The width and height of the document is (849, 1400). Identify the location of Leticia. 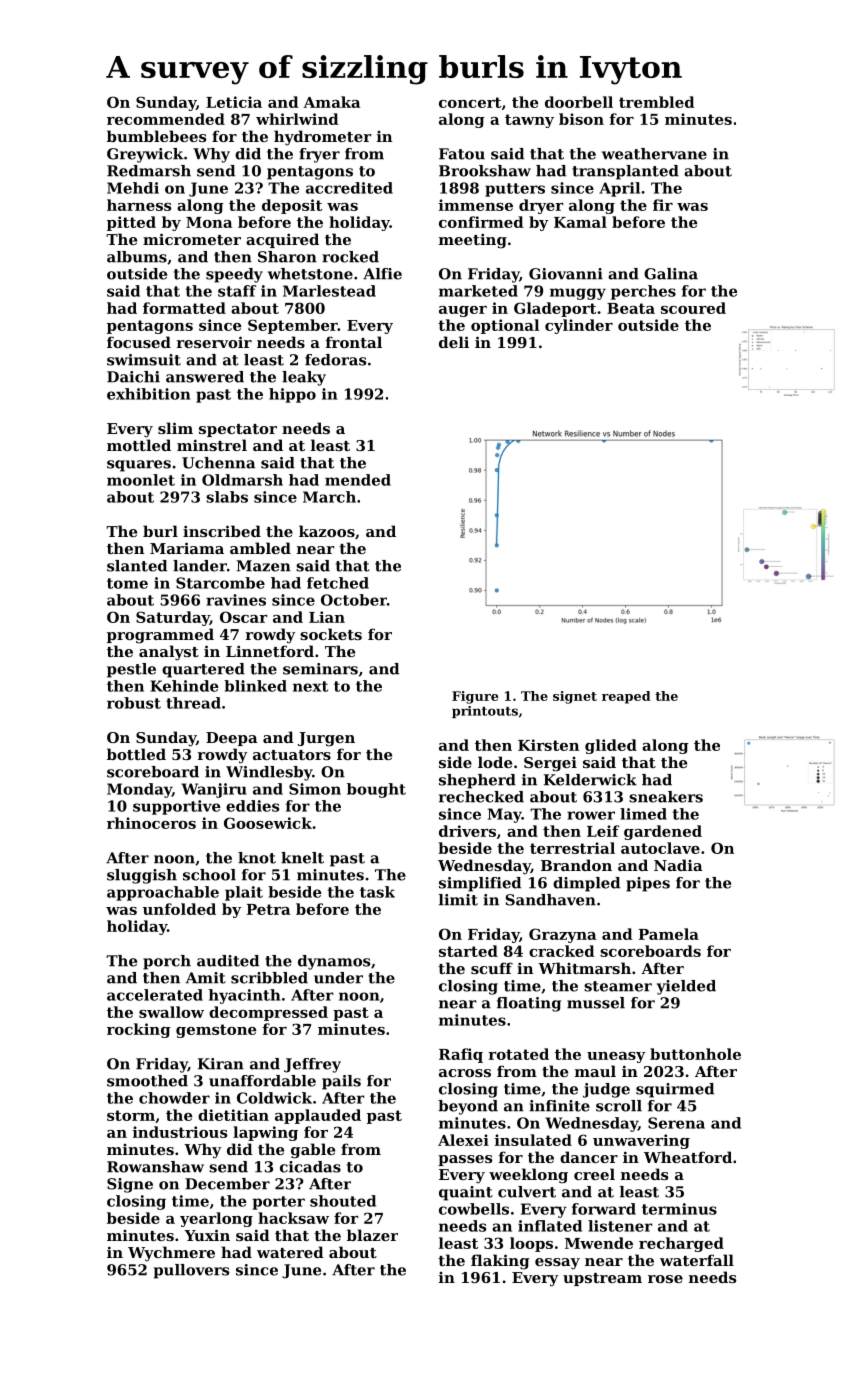
(234, 102).
